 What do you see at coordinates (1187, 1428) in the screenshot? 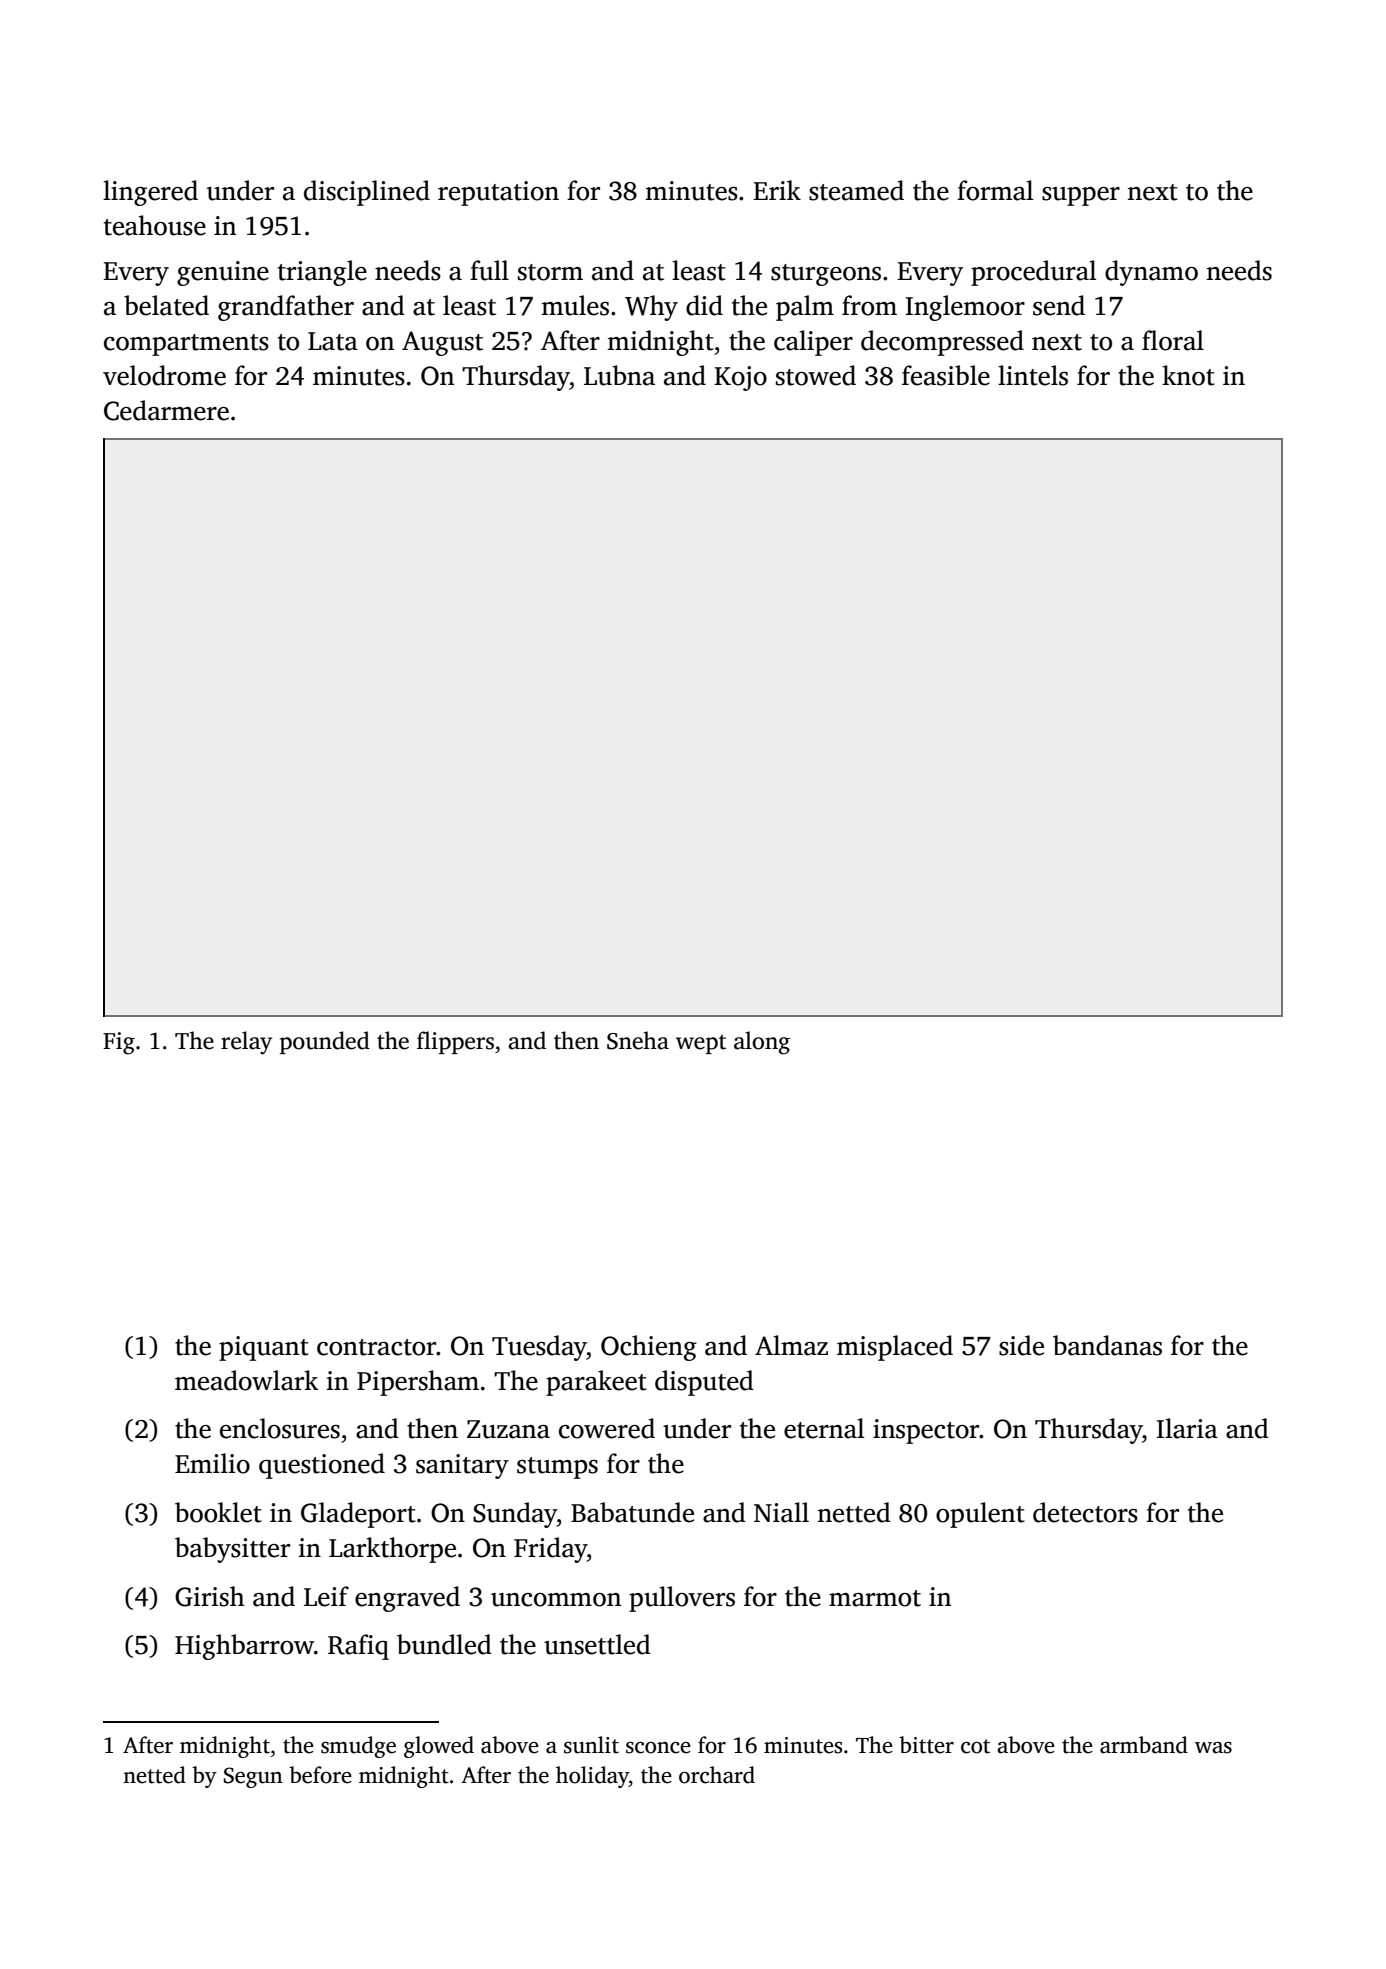
I see `Ilaria` at bounding box center [1187, 1428].
